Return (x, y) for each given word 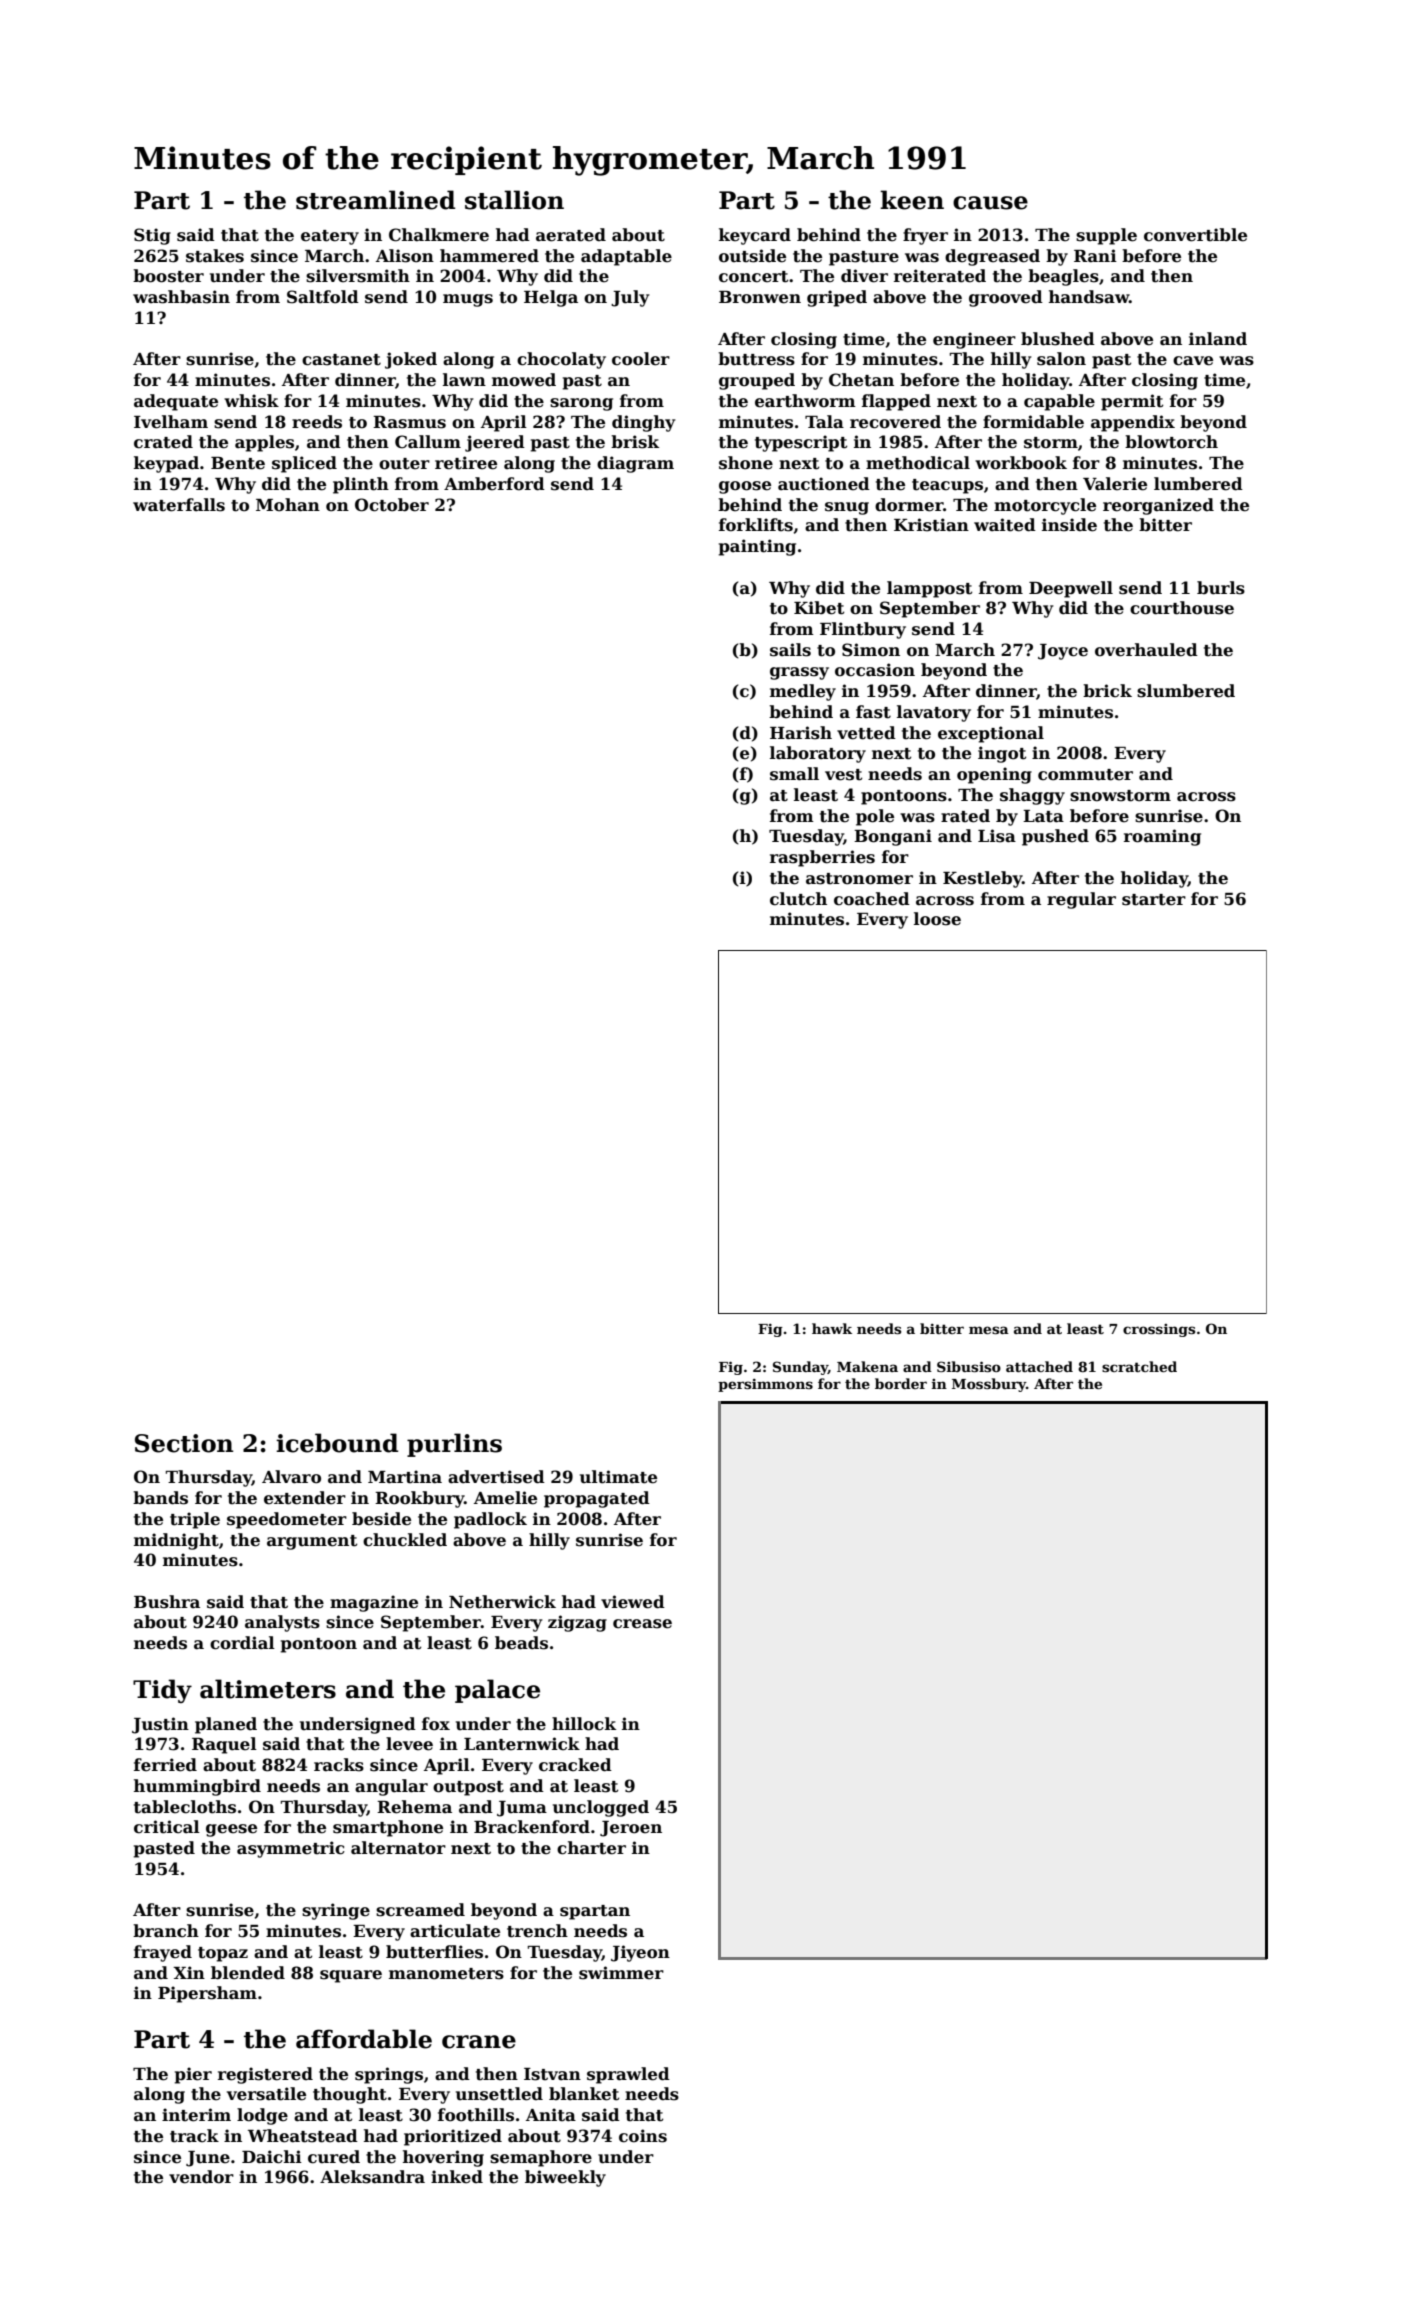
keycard (755, 236)
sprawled (628, 2075)
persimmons (765, 1385)
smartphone (388, 1828)
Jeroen (631, 1829)
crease (642, 1624)
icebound (337, 1443)
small (794, 774)
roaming (1162, 837)
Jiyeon (640, 1953)
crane (479, 2042)
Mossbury (989, 1385)
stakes (215, 256)
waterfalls (179, 505)
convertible (1195, 235)
